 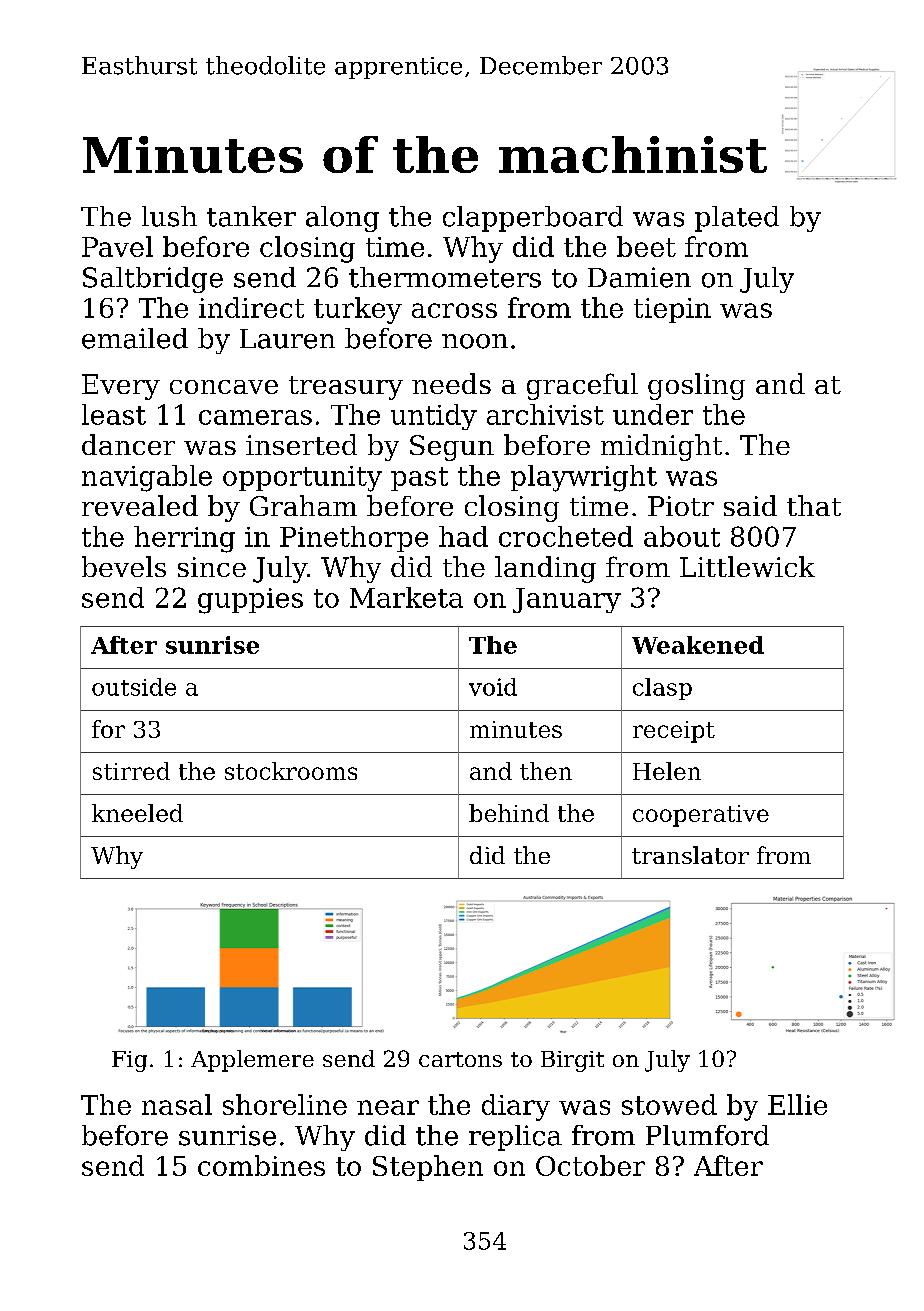 What do you see at coordinates (117, 246) in the screenshot?
I see `Pavel` at bounding box center [117, 246].
